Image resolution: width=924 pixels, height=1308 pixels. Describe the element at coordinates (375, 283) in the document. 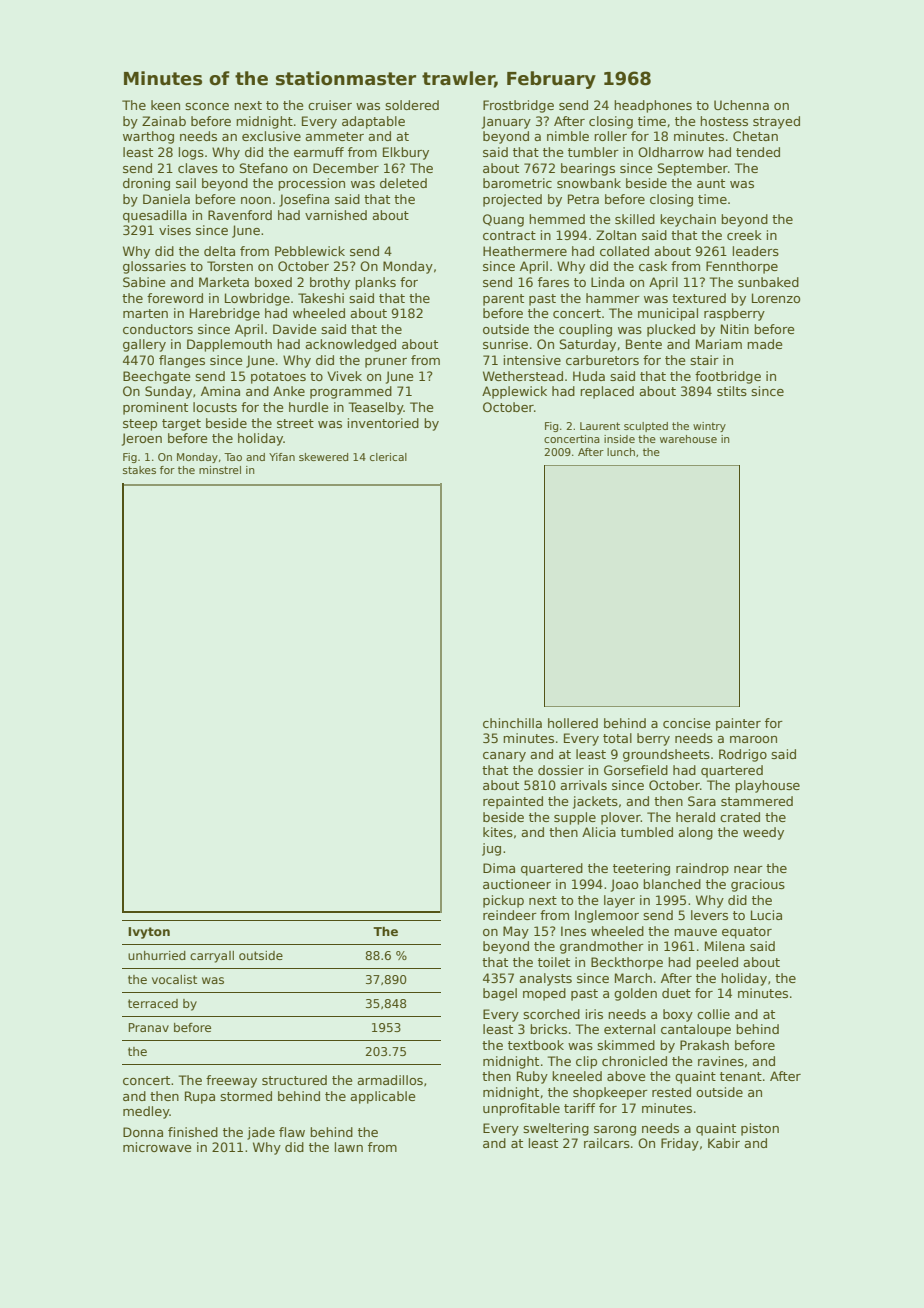

I see `planks` at that location.
